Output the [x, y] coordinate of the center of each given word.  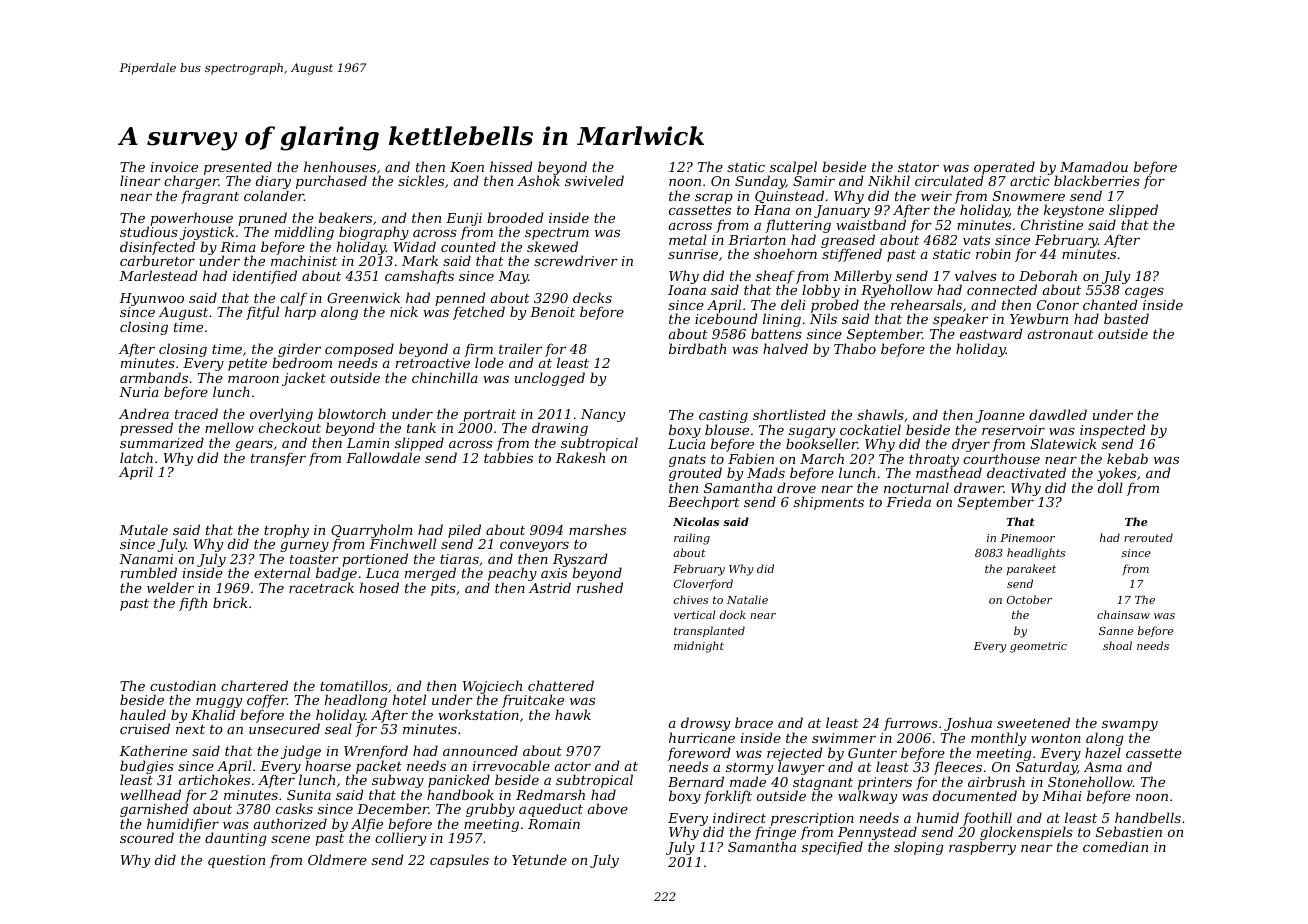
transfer [278, 459]
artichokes [214, 780]
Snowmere [1029, 196]
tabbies [508, 457]
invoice [174, 167]
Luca [382, 573]
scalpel [792, 168]
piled [464, 531]
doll [1110, 487]
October [1029, 599]
